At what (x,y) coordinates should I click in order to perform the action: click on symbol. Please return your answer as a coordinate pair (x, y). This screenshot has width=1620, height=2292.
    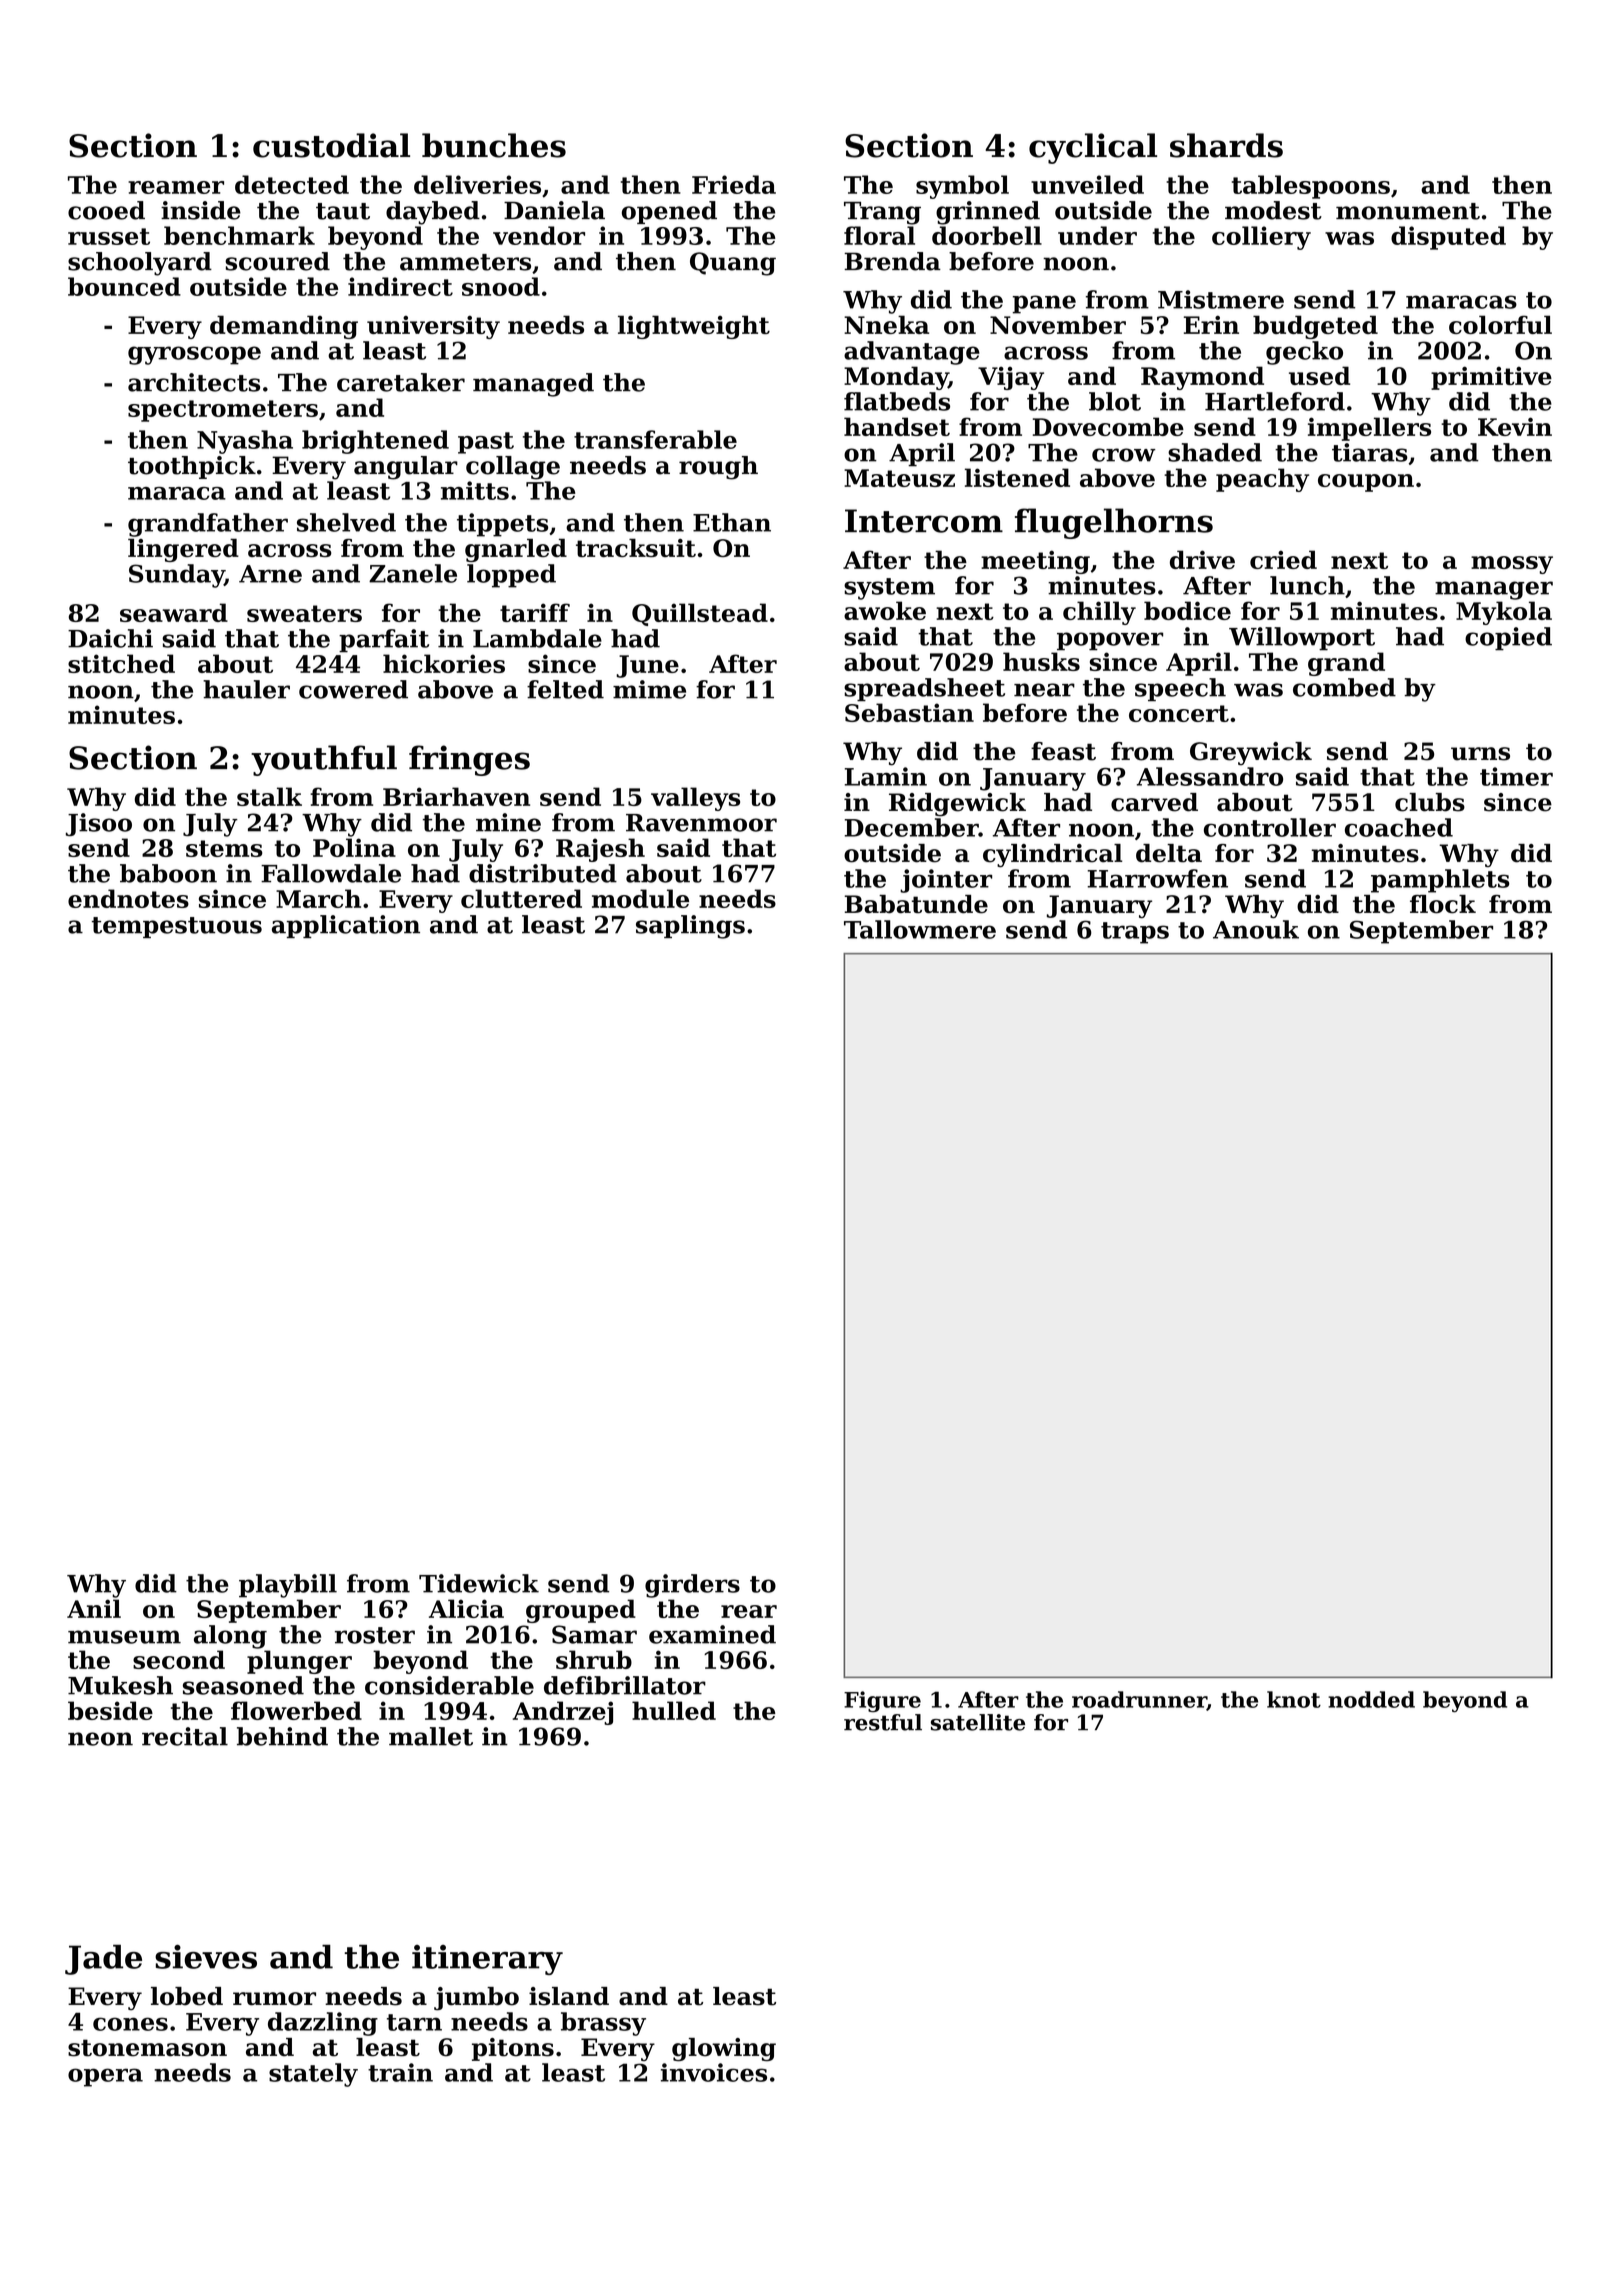
    Looking at the image, I should click on (962, 187).
